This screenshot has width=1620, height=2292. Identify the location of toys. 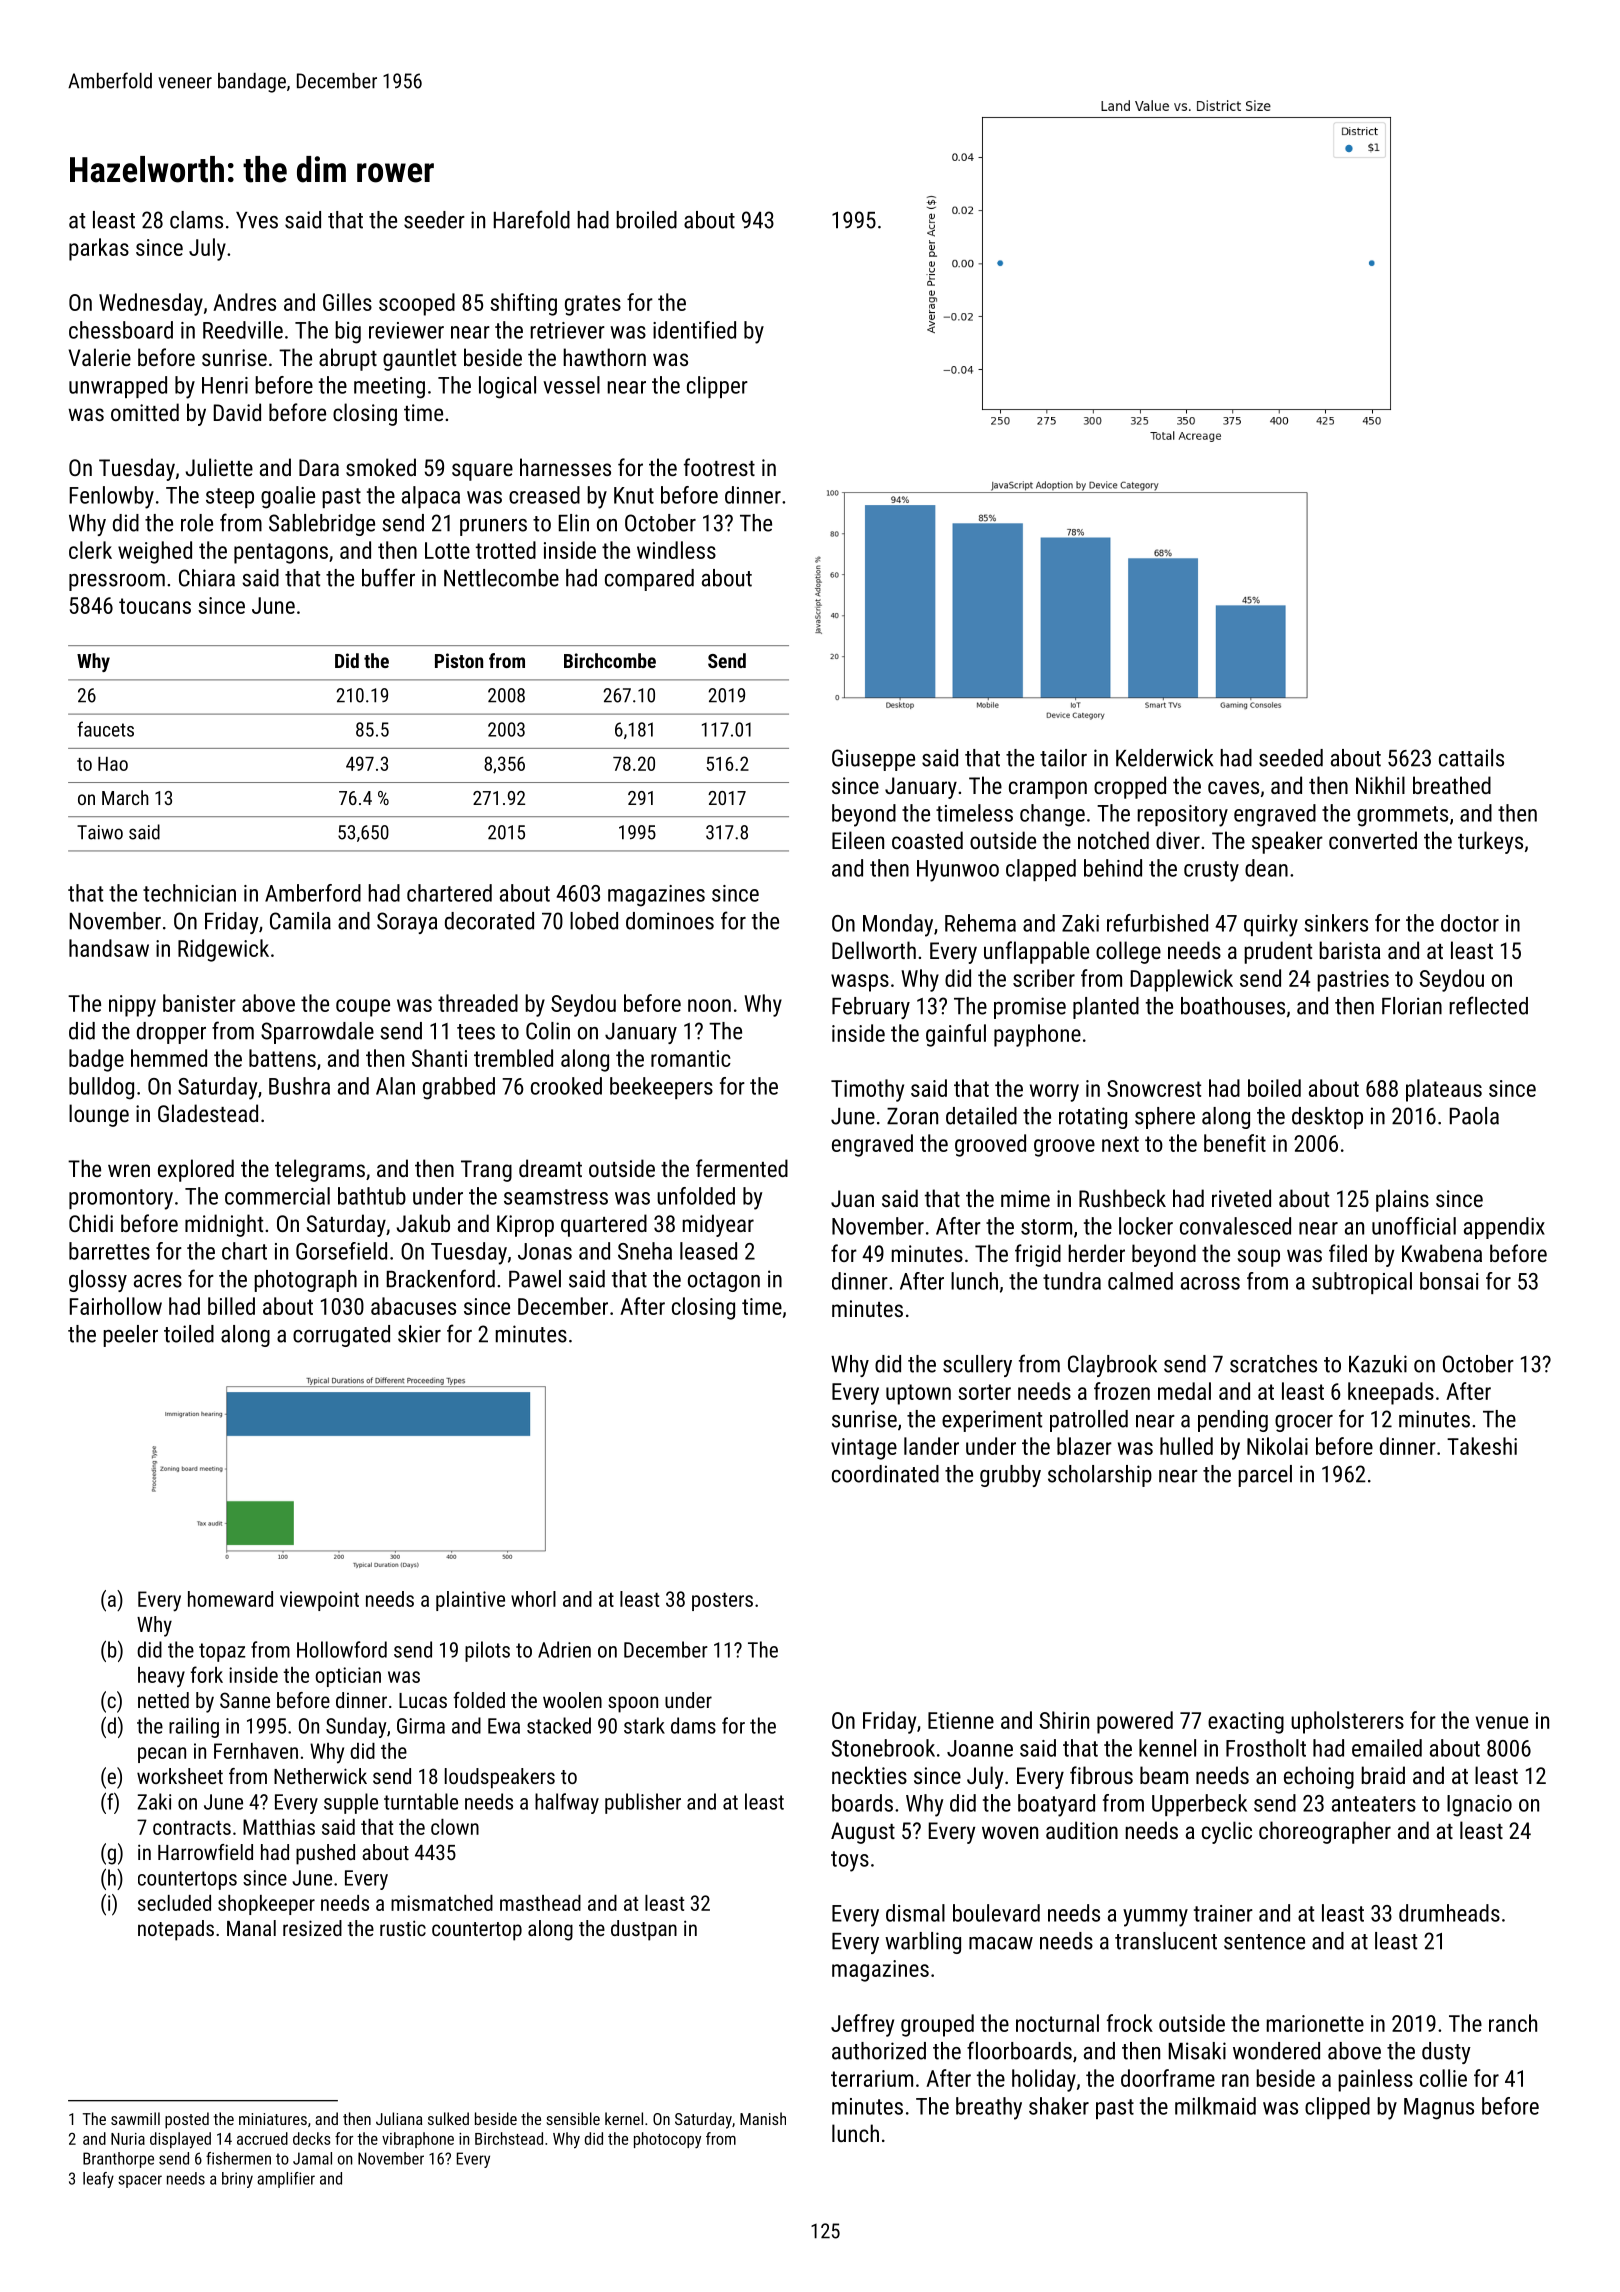
(850, 1861).
